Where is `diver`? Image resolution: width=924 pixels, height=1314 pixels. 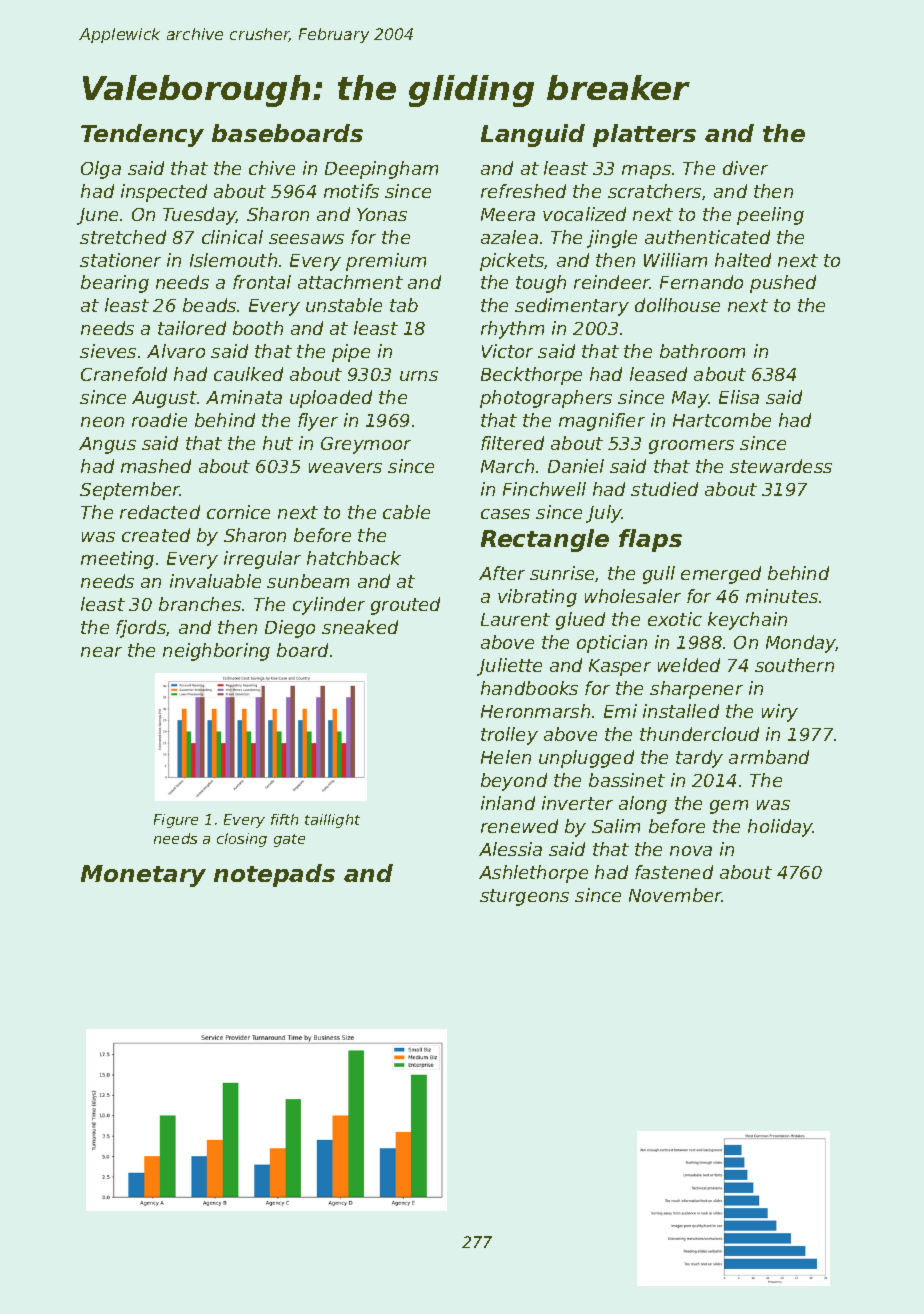 diver is located at coordinates (745, 168).
